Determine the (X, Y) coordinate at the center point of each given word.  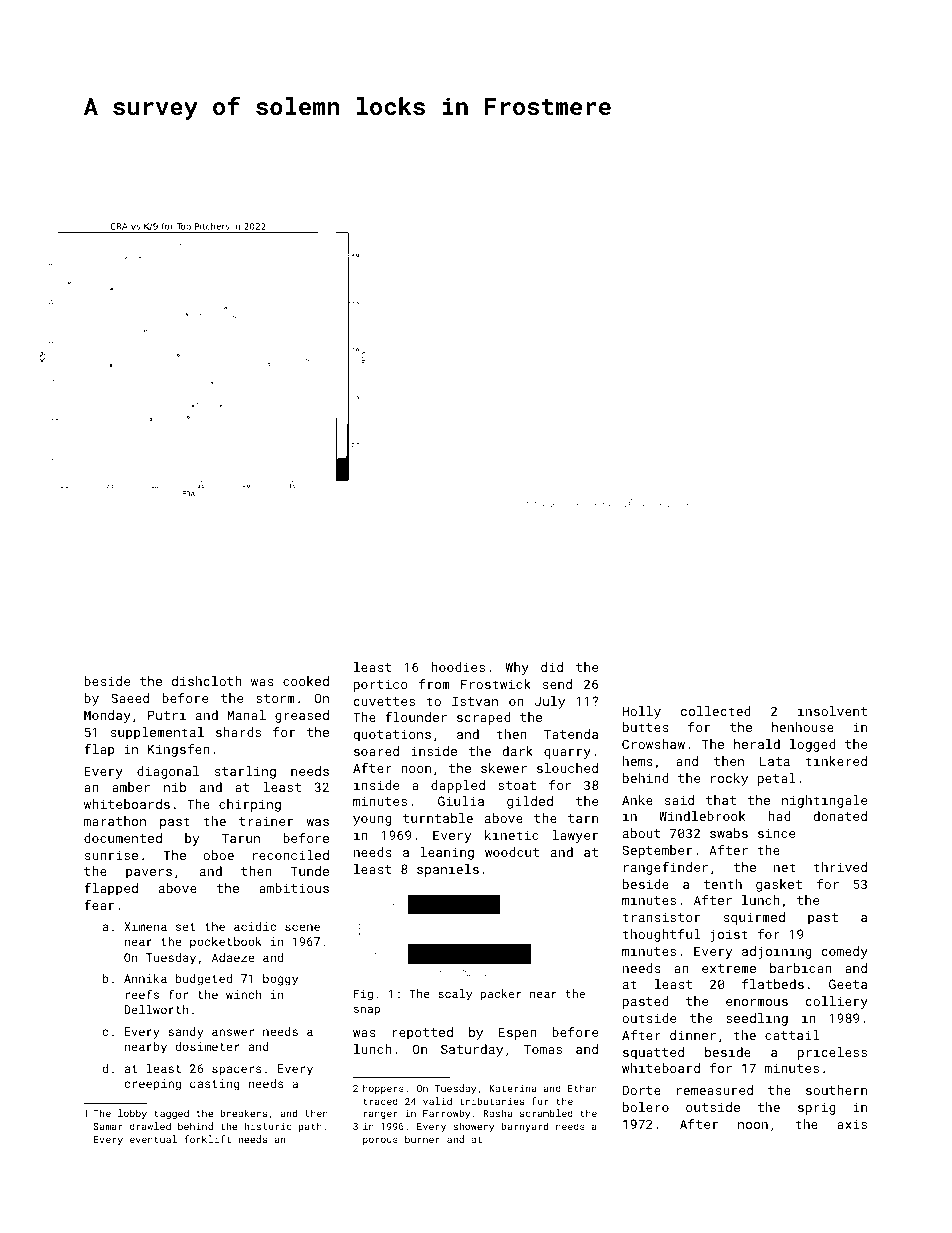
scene (302, 927)
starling (245, 772)
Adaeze (233, 957)
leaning (447, 853)
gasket (779, 885)
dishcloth (207, 681)
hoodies (458, 667)
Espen (518, 1033)
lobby (132, 1114)
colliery (836, 1002)
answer (233, 1032)
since (777, 833)
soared (376, 751)
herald (757, 744)
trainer (266, 821)
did (552, 667)
